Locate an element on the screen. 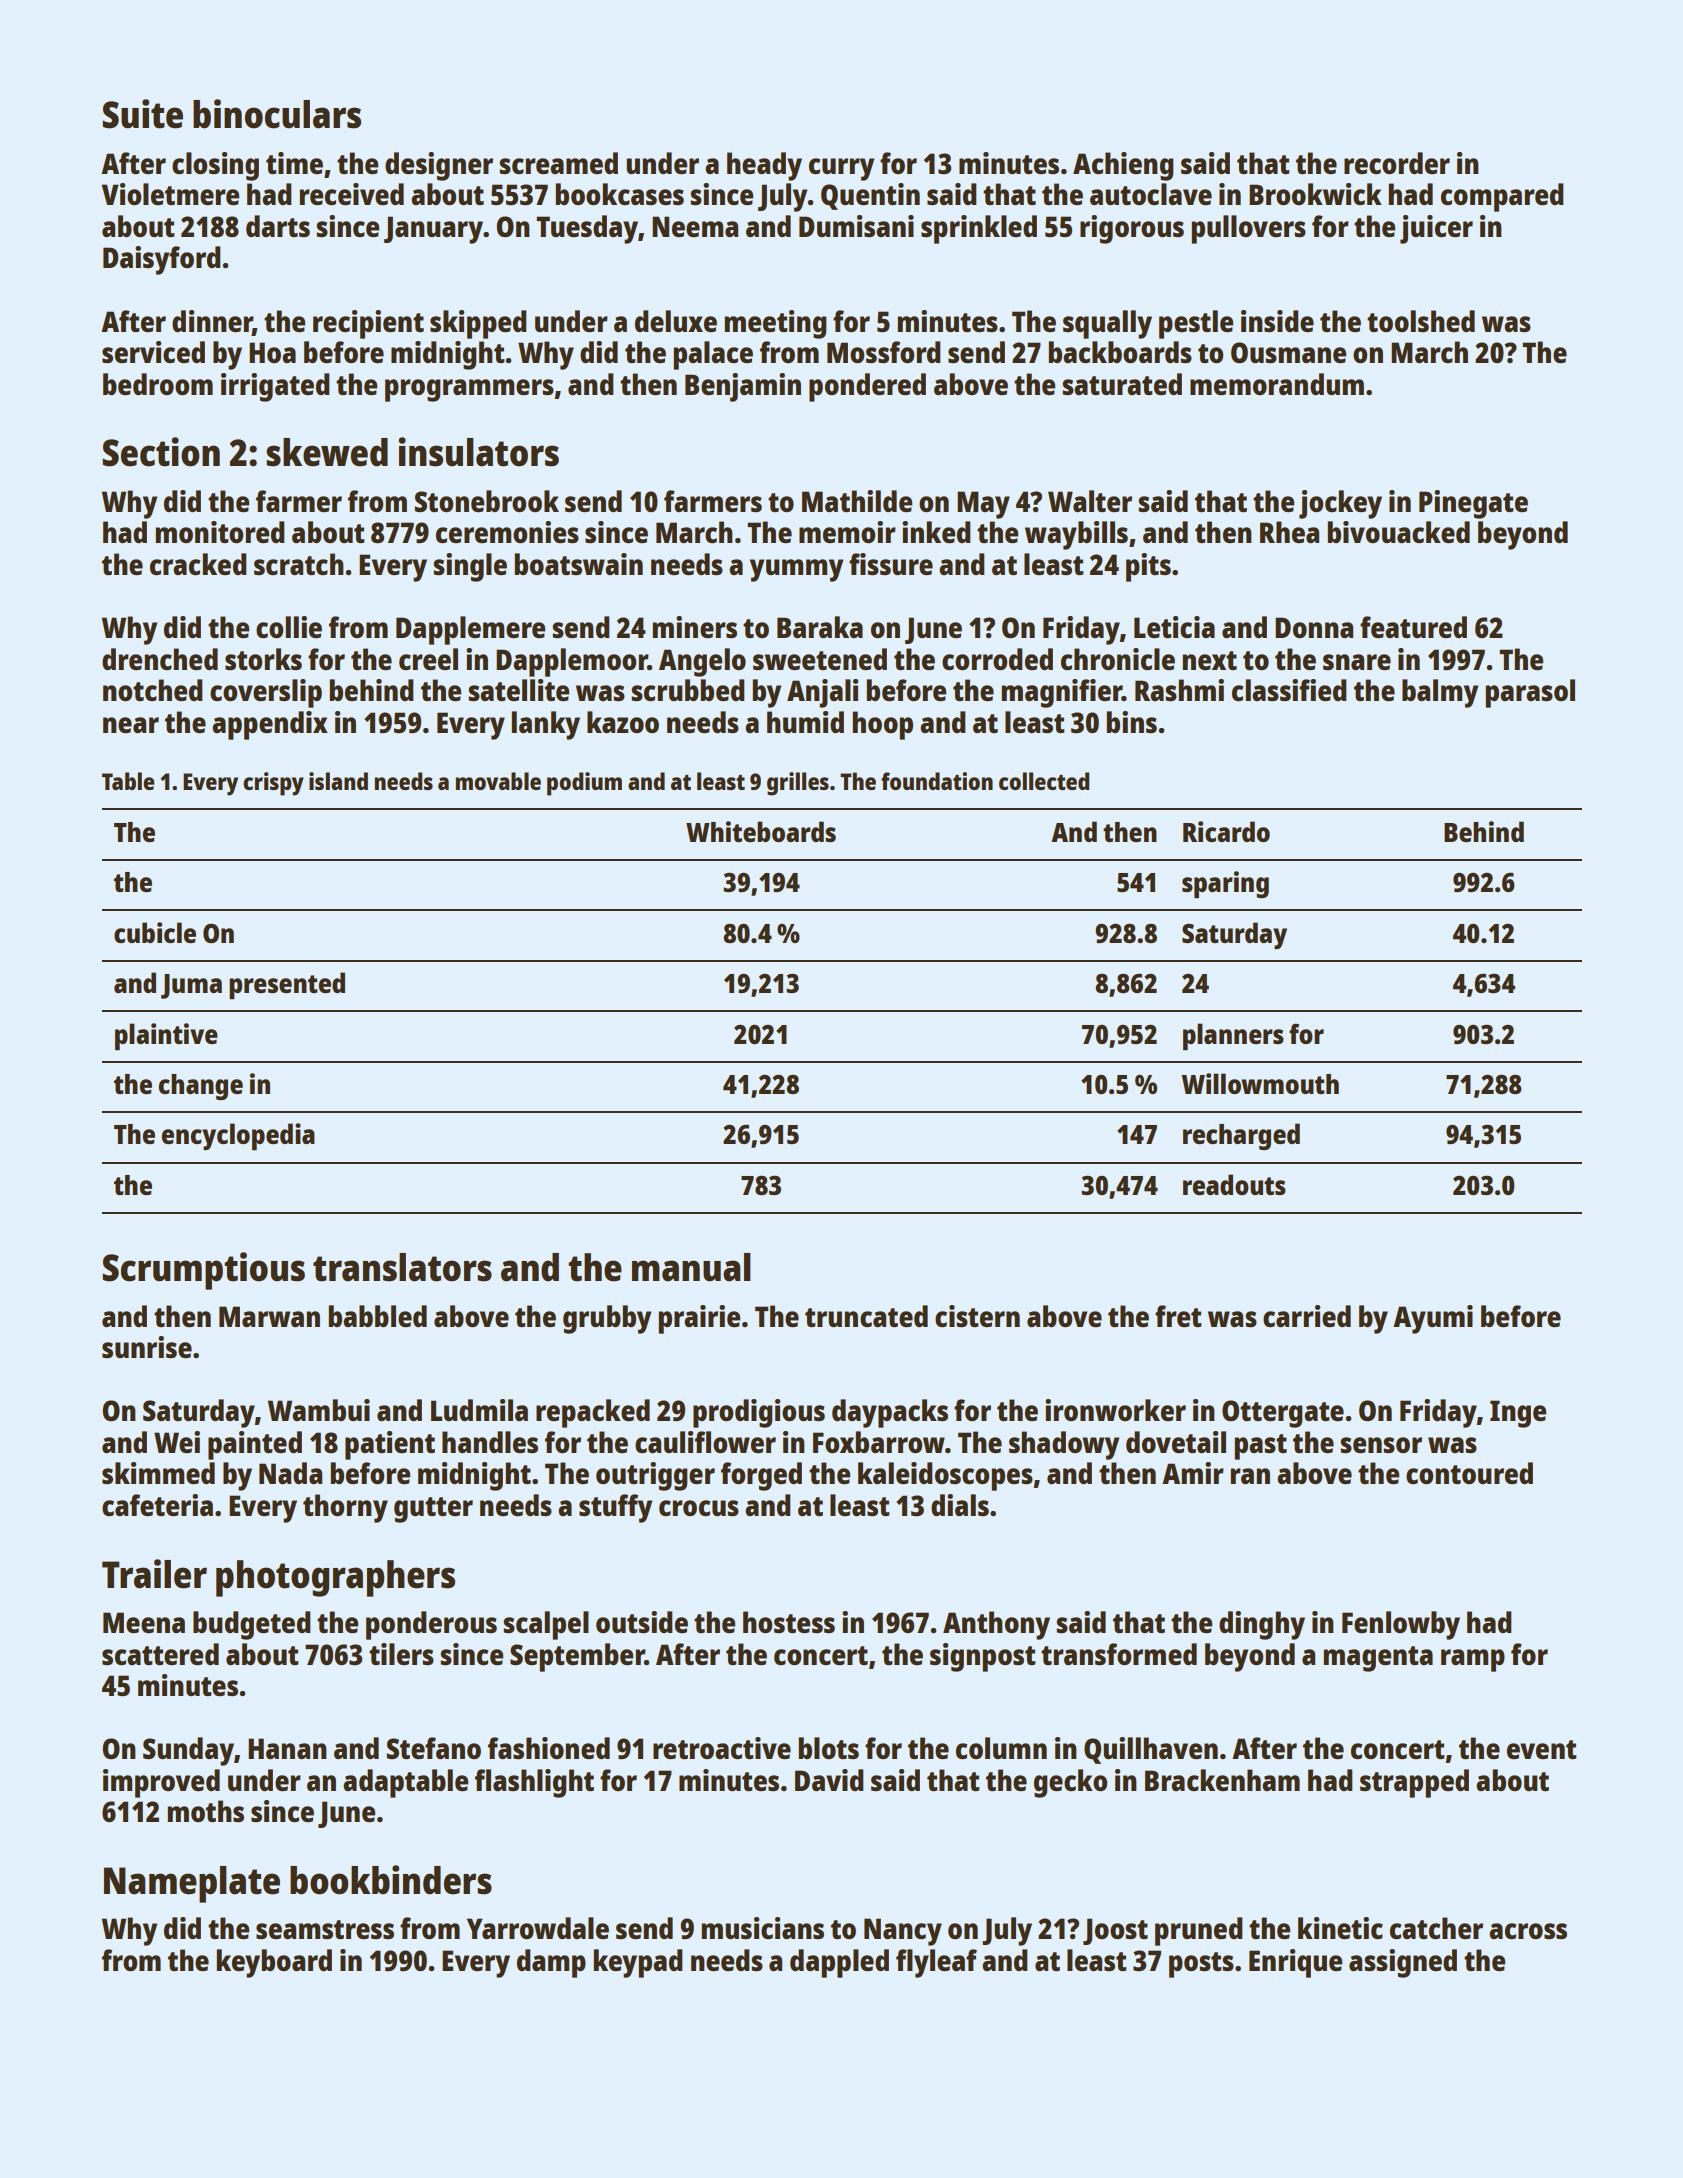 The height and width of the screenshot is (2178, 1683). Ricardo is located at coordinates (1226, 831).
